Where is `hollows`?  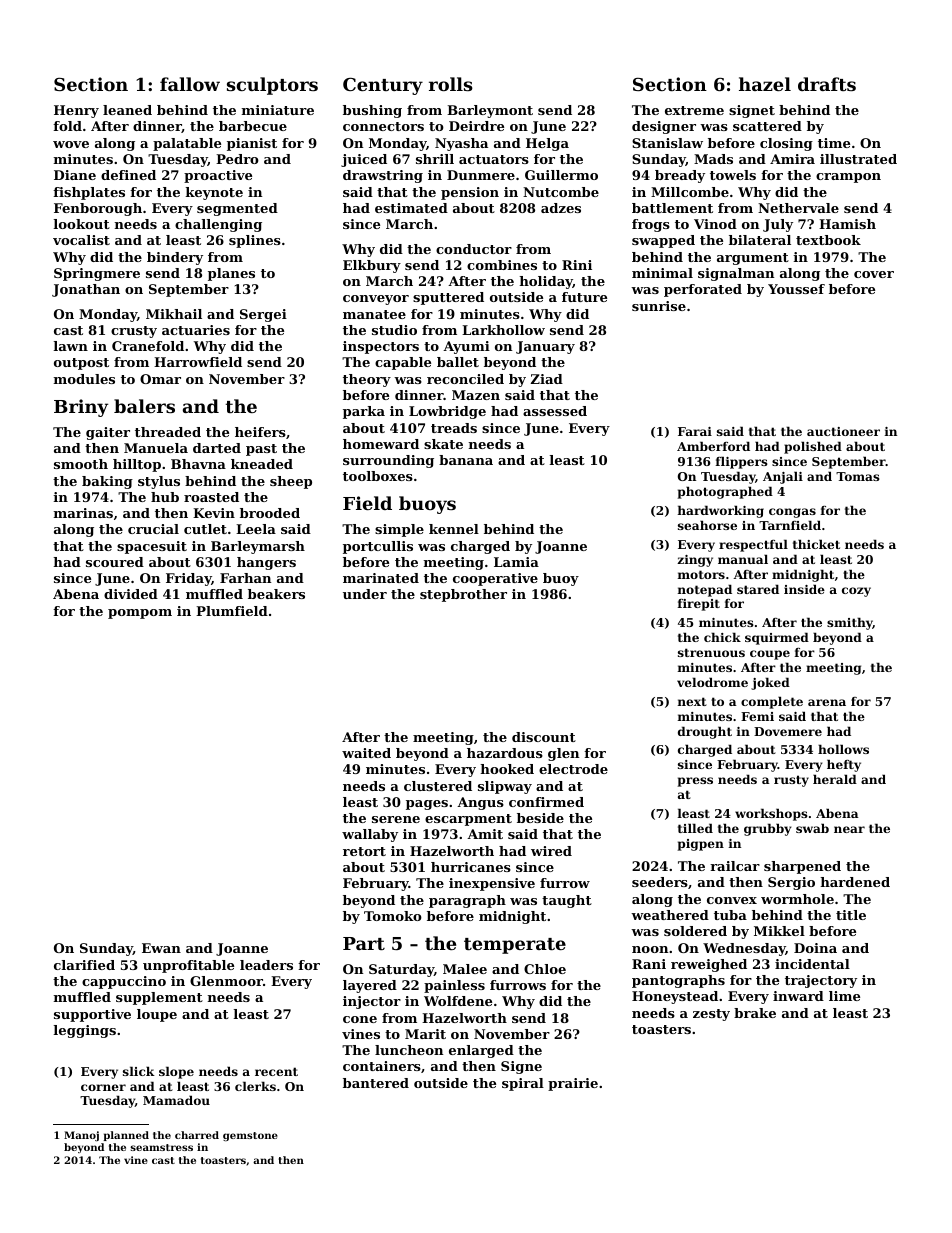 hollows is located at coordinates (843, 749).
